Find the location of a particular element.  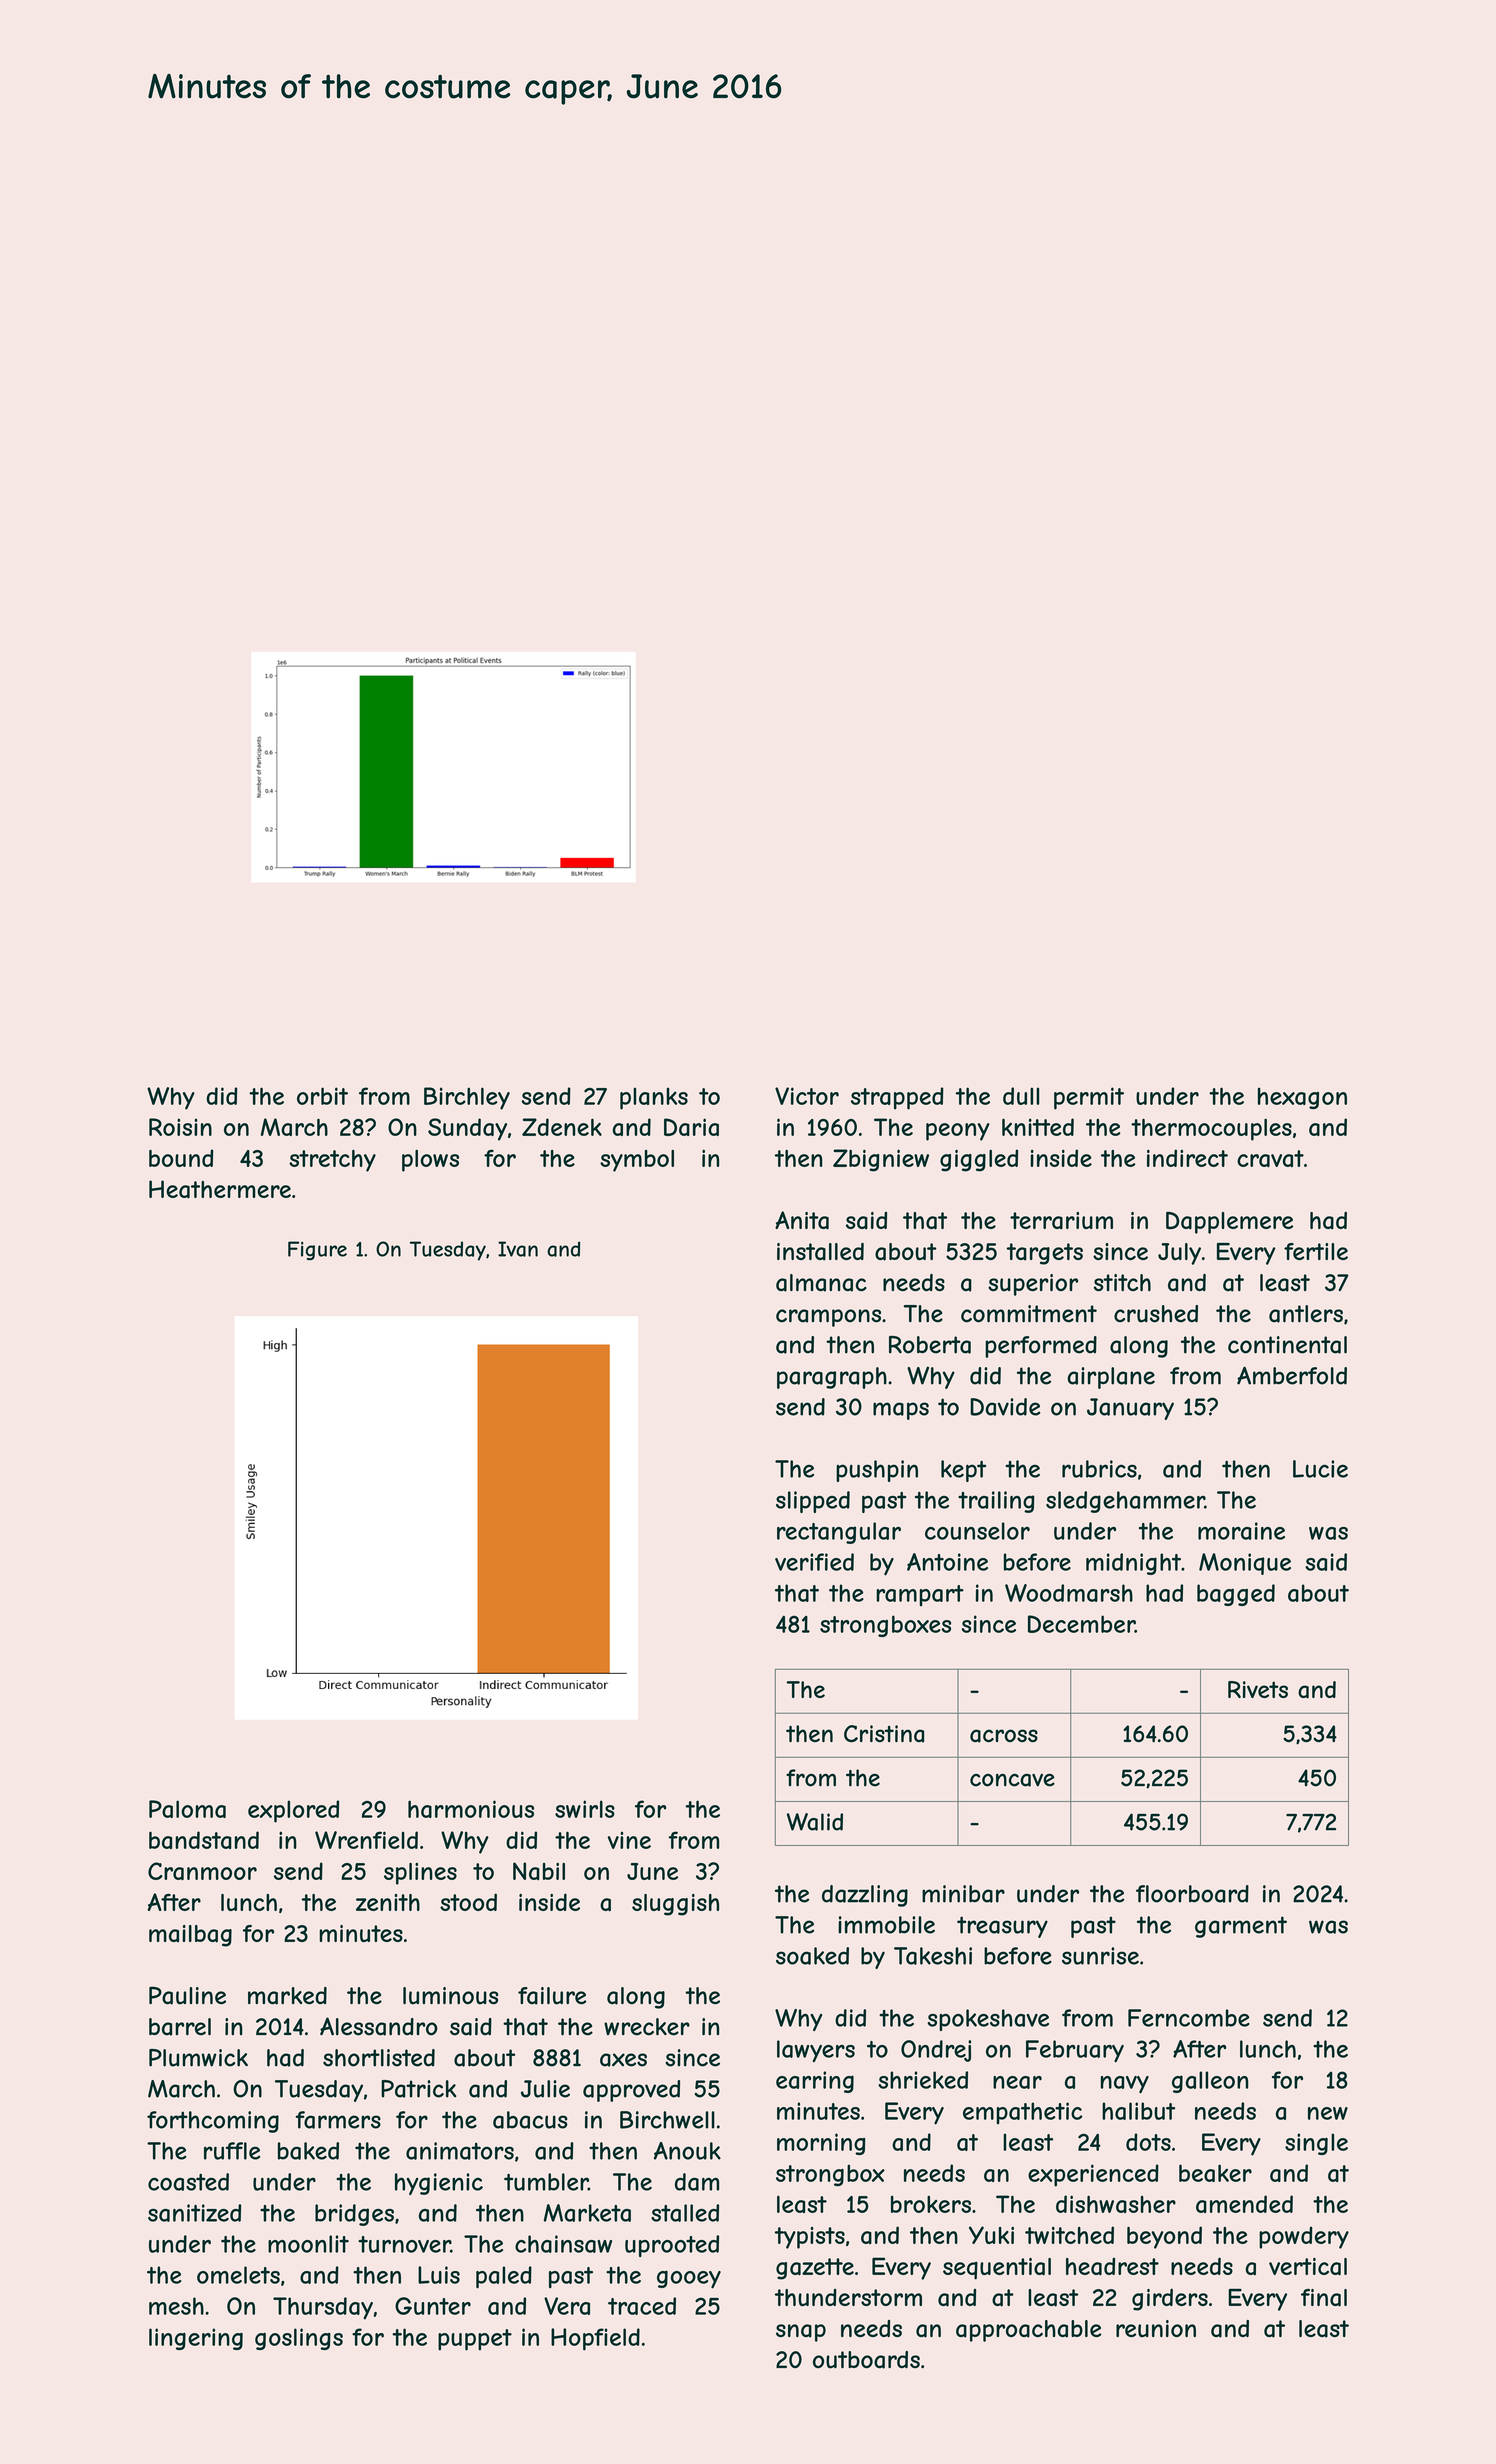

Anita is located at coordinates (802, 1220).
